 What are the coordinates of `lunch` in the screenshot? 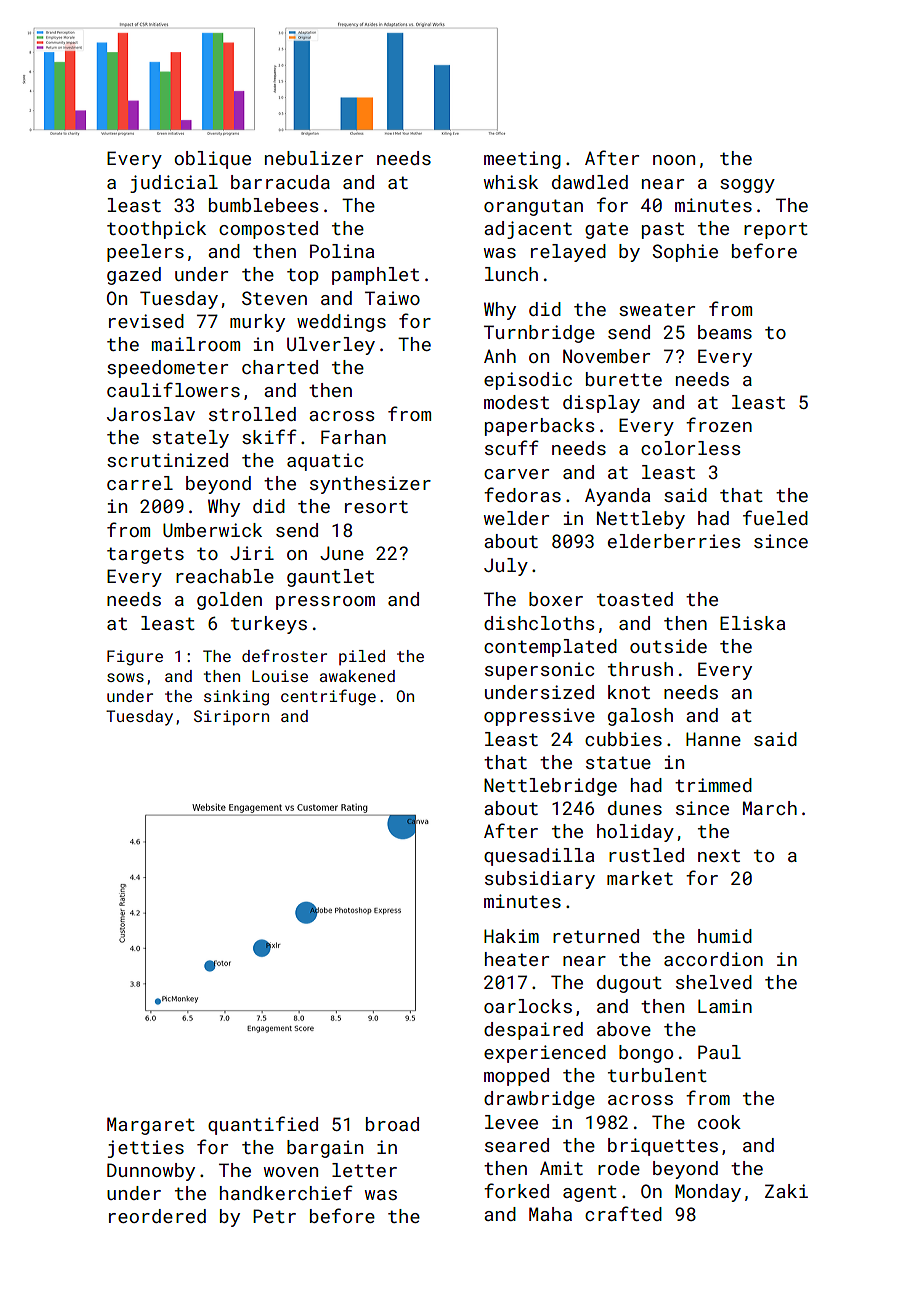 It's located at (511, 274).
